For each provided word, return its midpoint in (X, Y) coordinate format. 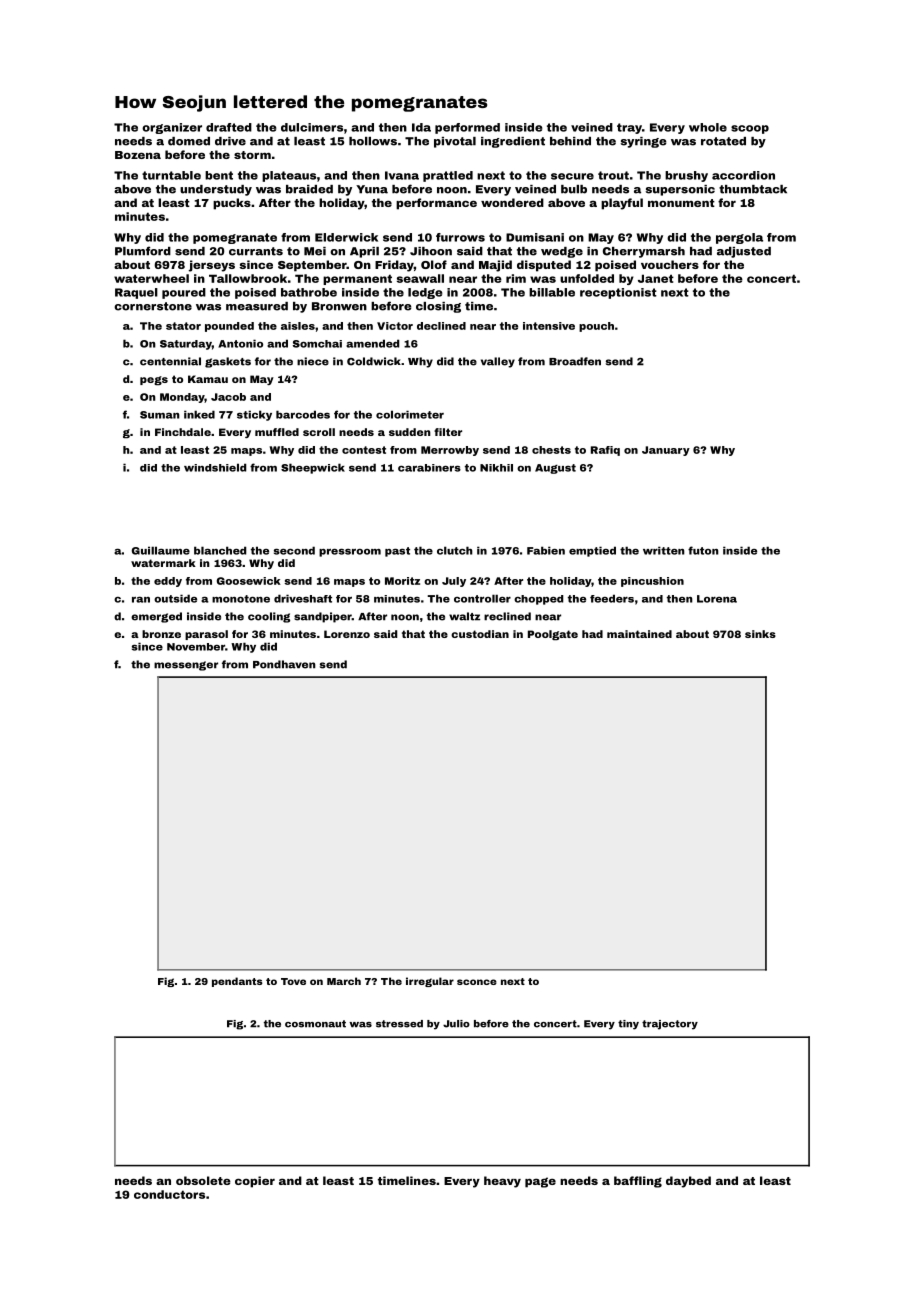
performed (467, 128)
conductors (169, 1194)
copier (255, 1182)
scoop (750, 129)
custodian (480, 634)
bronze (161, 634)
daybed (688, 1182)
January (666, 451)
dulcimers (312, 127)
